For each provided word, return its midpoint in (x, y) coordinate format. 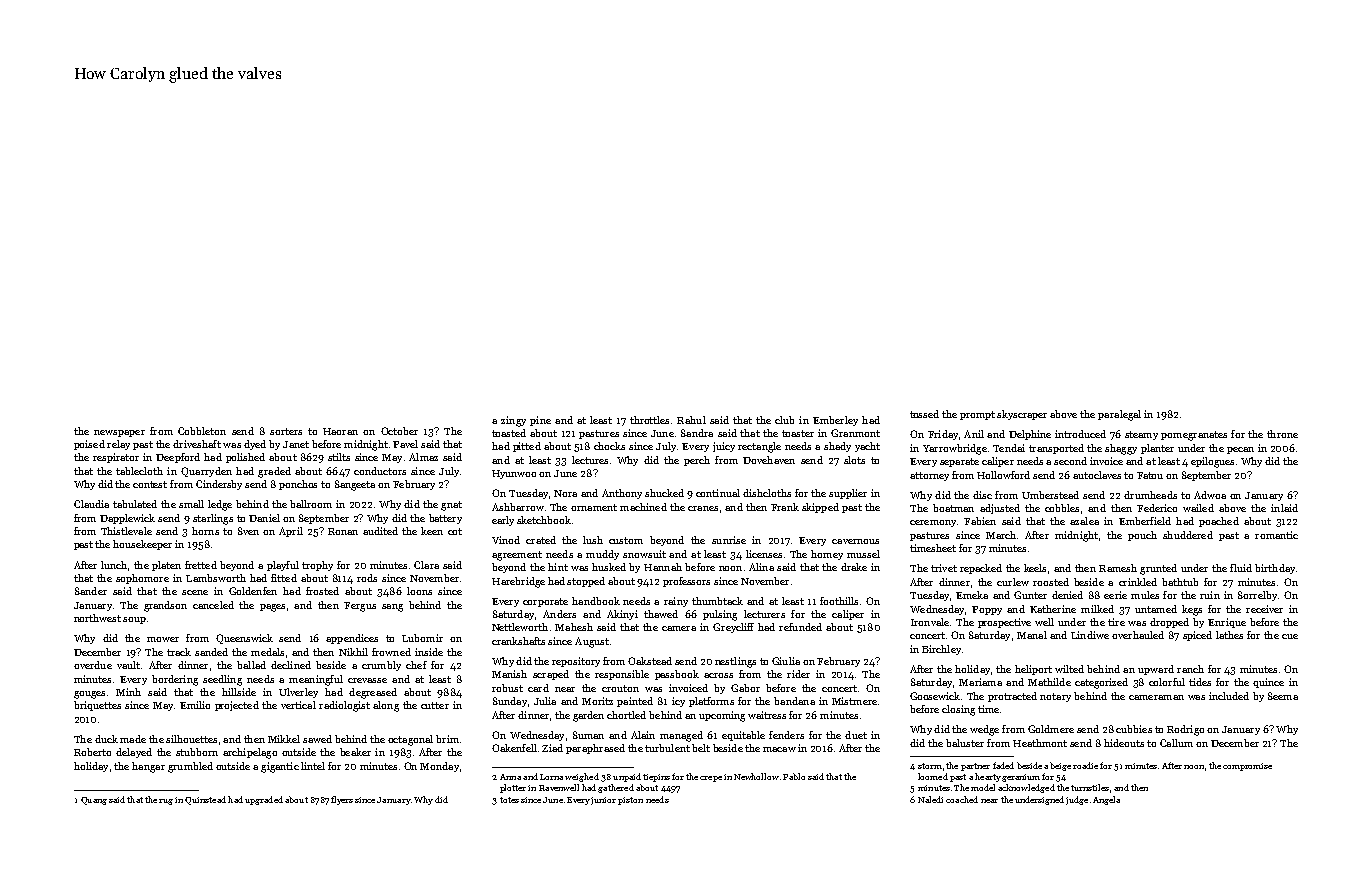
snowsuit (644, 554)
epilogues (1212, 462)
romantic (1276, 535)
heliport (1033, 670)
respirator (116, 458)
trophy (317, 566)
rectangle (759, 447)
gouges (89, 695)
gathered (616, 788)
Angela (1106, 800)
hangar (148, 767)
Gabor (745, 688)
